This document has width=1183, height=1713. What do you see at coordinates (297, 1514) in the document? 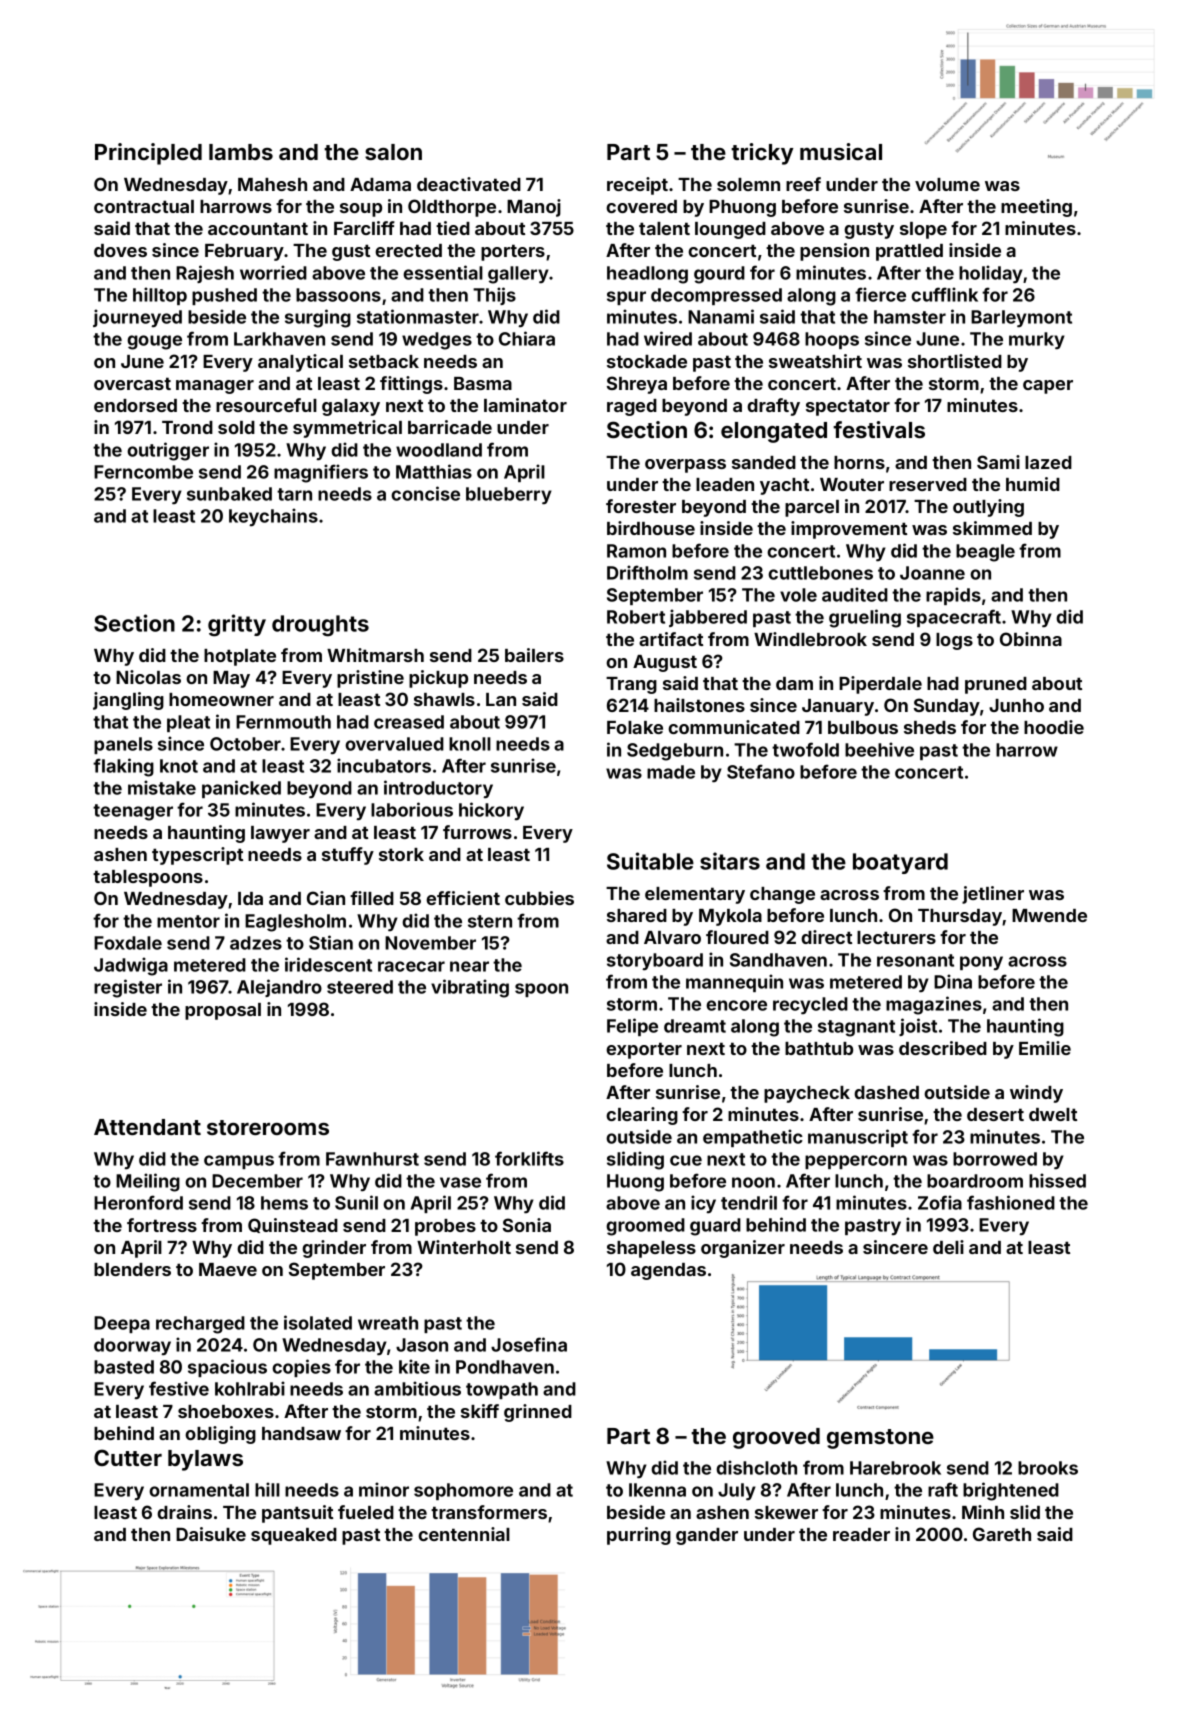
I see `pantsuit` at bounding box center [297, 1514].
